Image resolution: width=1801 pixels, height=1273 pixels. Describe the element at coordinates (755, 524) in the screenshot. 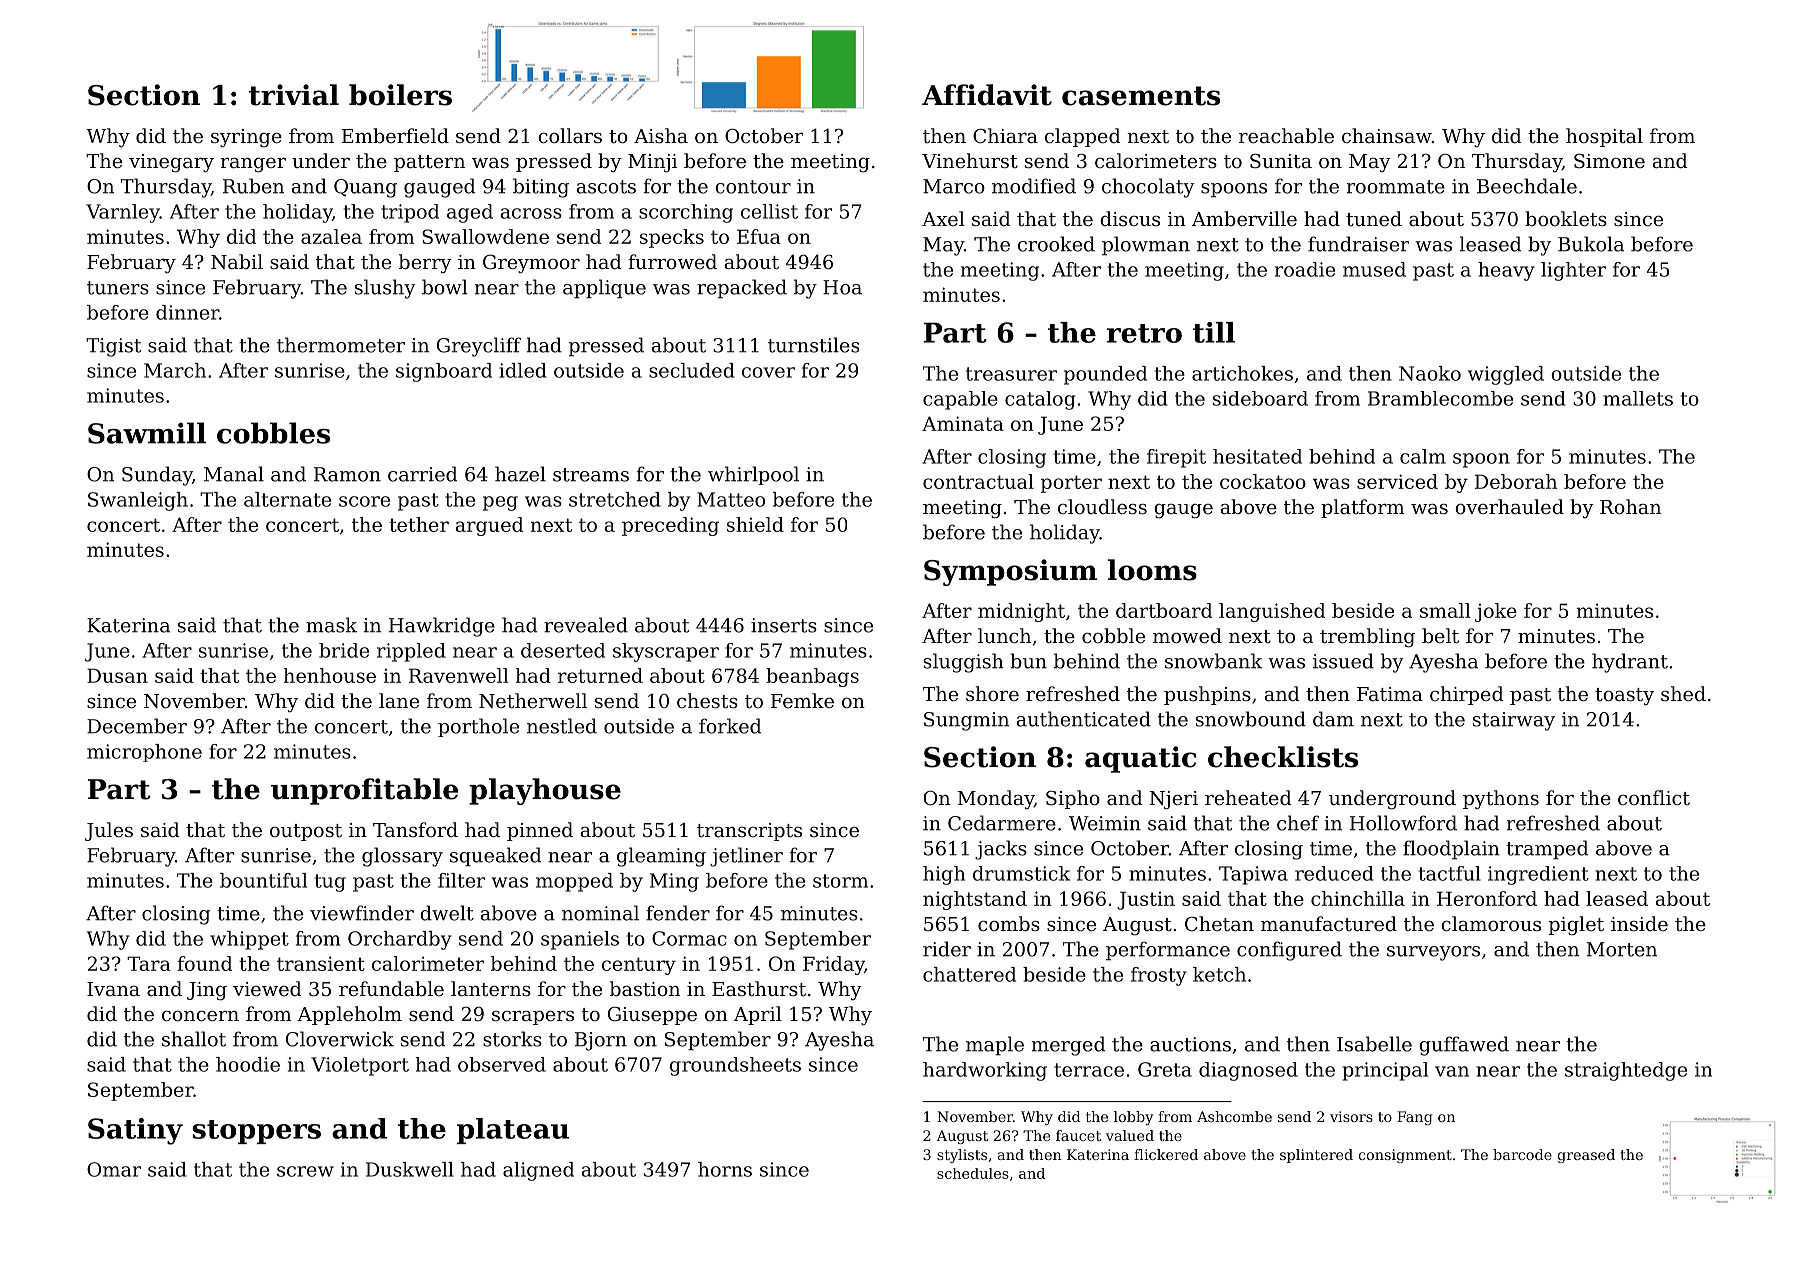

I see `shield` at that location.
